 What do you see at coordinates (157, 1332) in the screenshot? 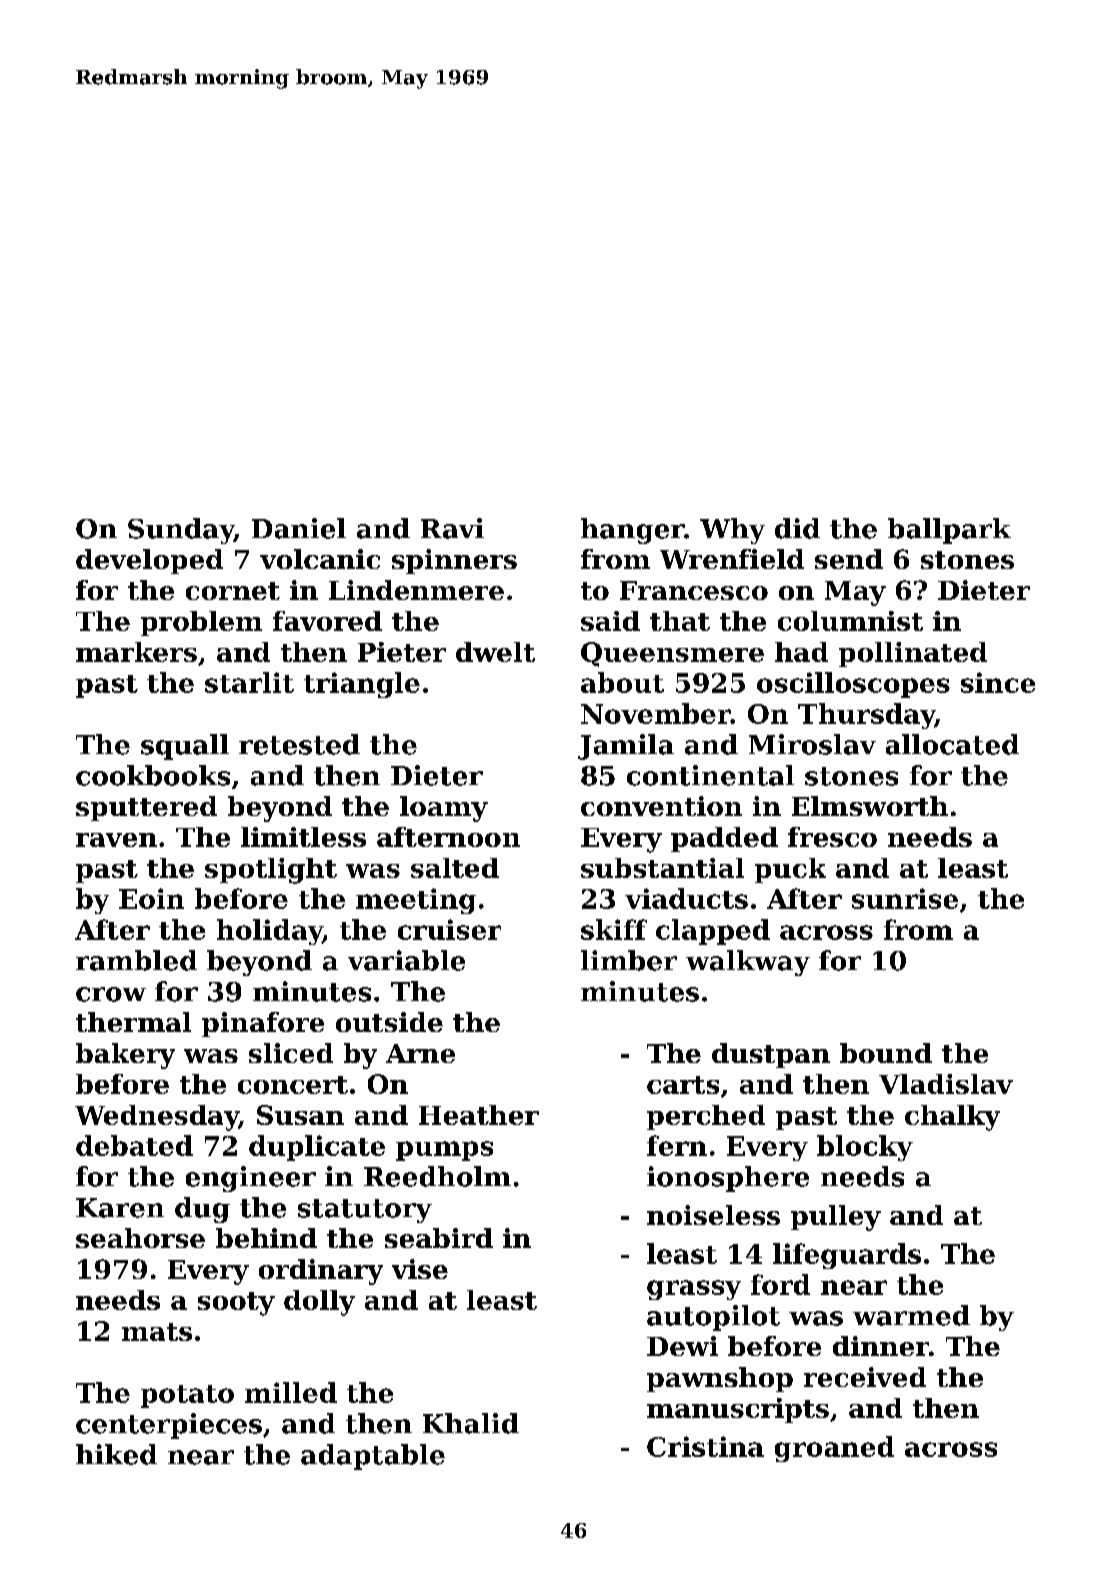
I see `mats` at bounding box center [157, 1332].
